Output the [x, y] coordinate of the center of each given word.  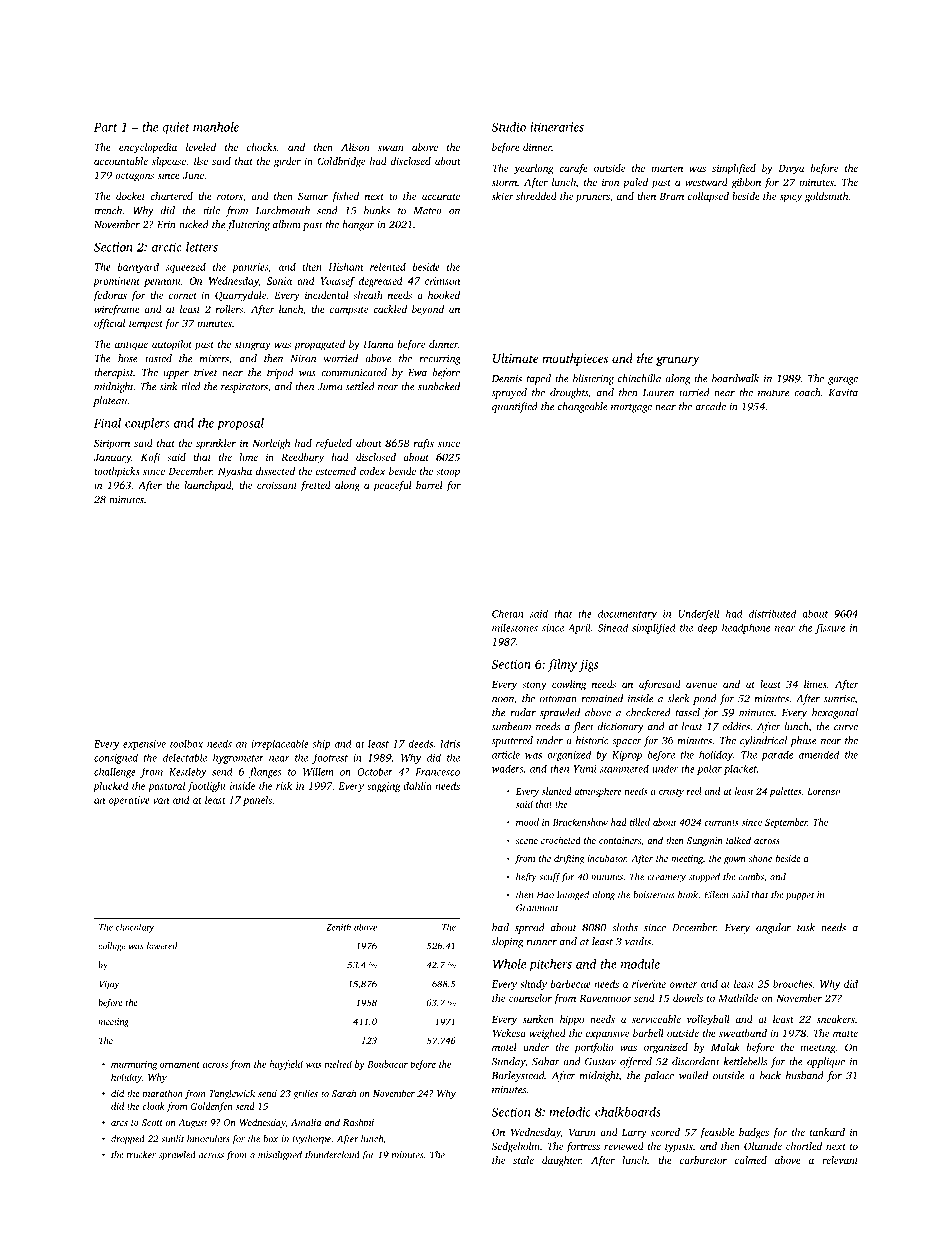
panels [257, 801]
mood [527, 822]
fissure [830, 628]
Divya [791, 169]
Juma [329, 387]
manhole [216, 127]
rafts [424, 444]
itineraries [557, 127]
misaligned [280, 1156]
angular [773, 928]
